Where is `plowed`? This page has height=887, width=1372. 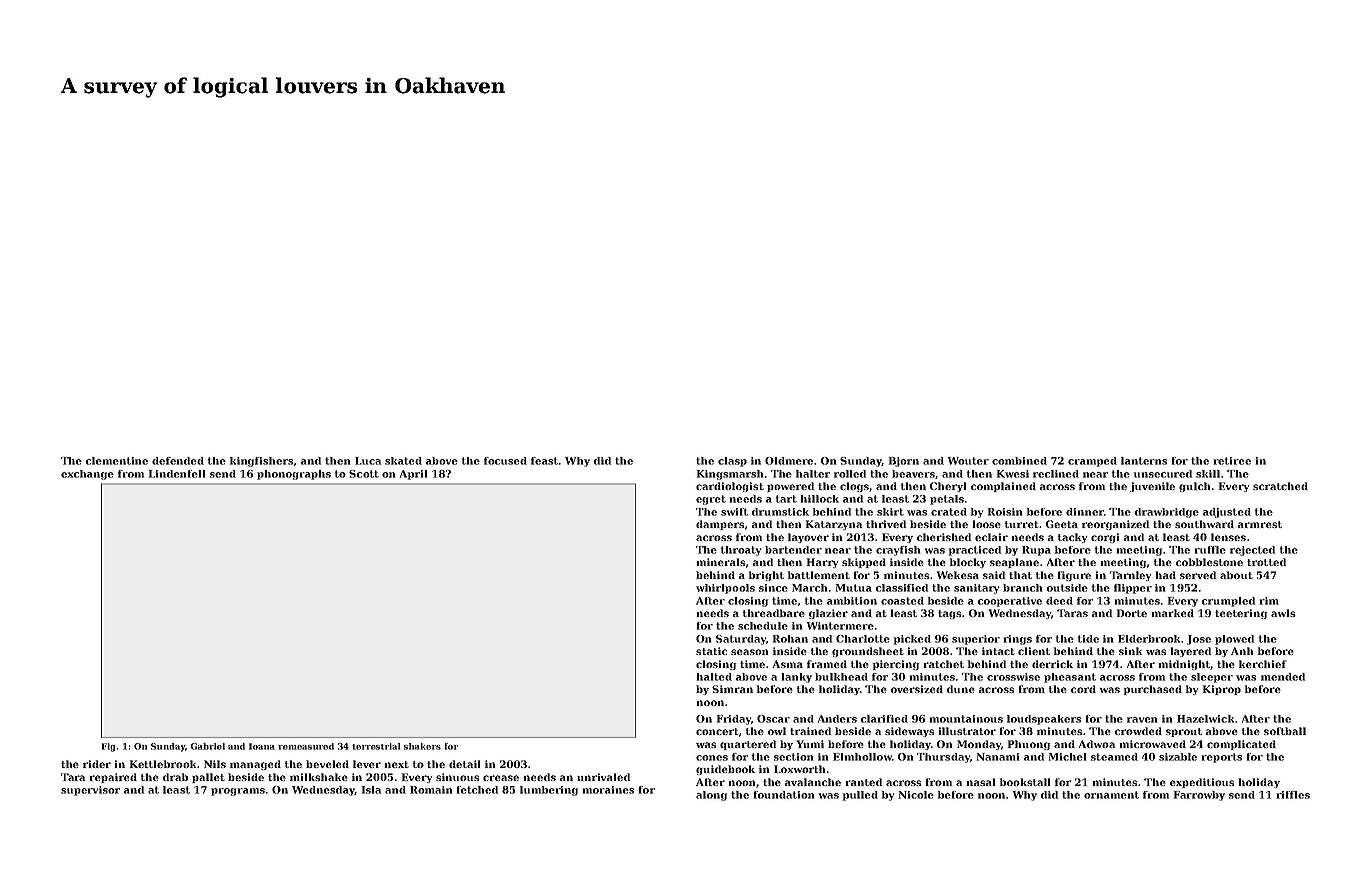
plowed is located at coordinates (1234, 640).
